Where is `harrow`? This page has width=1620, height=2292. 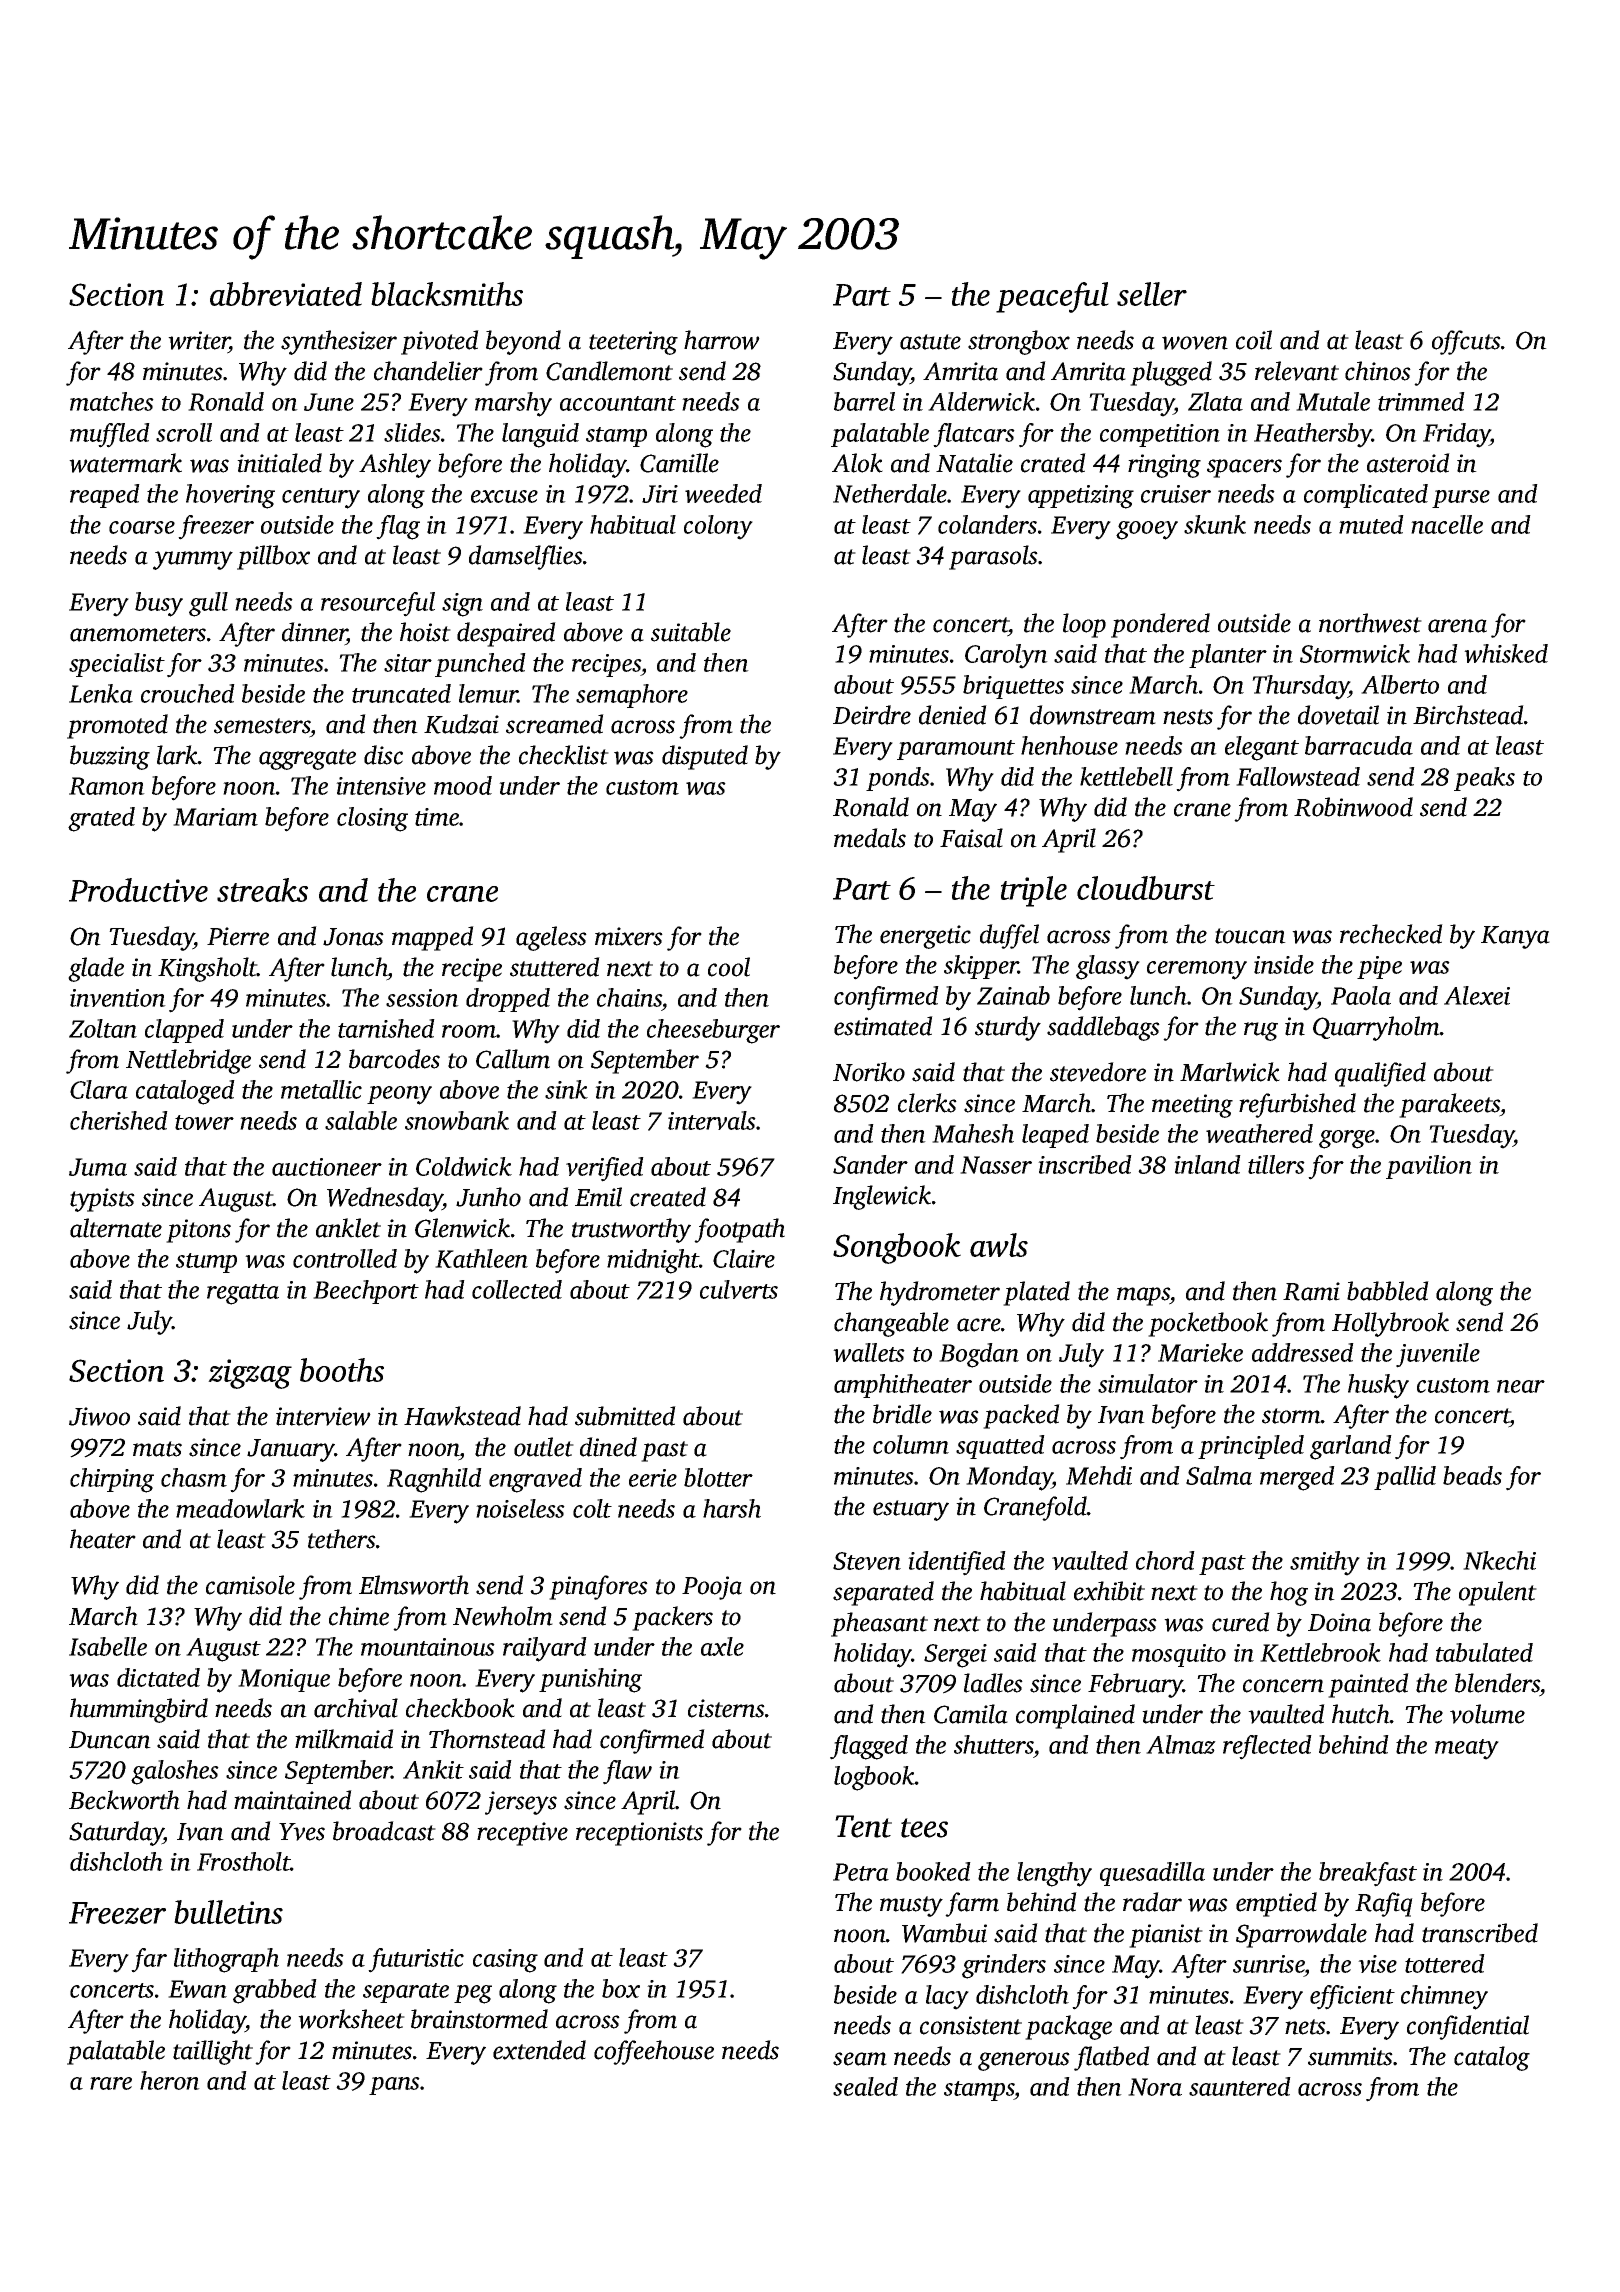
harrow is located at coordinates (722, 340).
